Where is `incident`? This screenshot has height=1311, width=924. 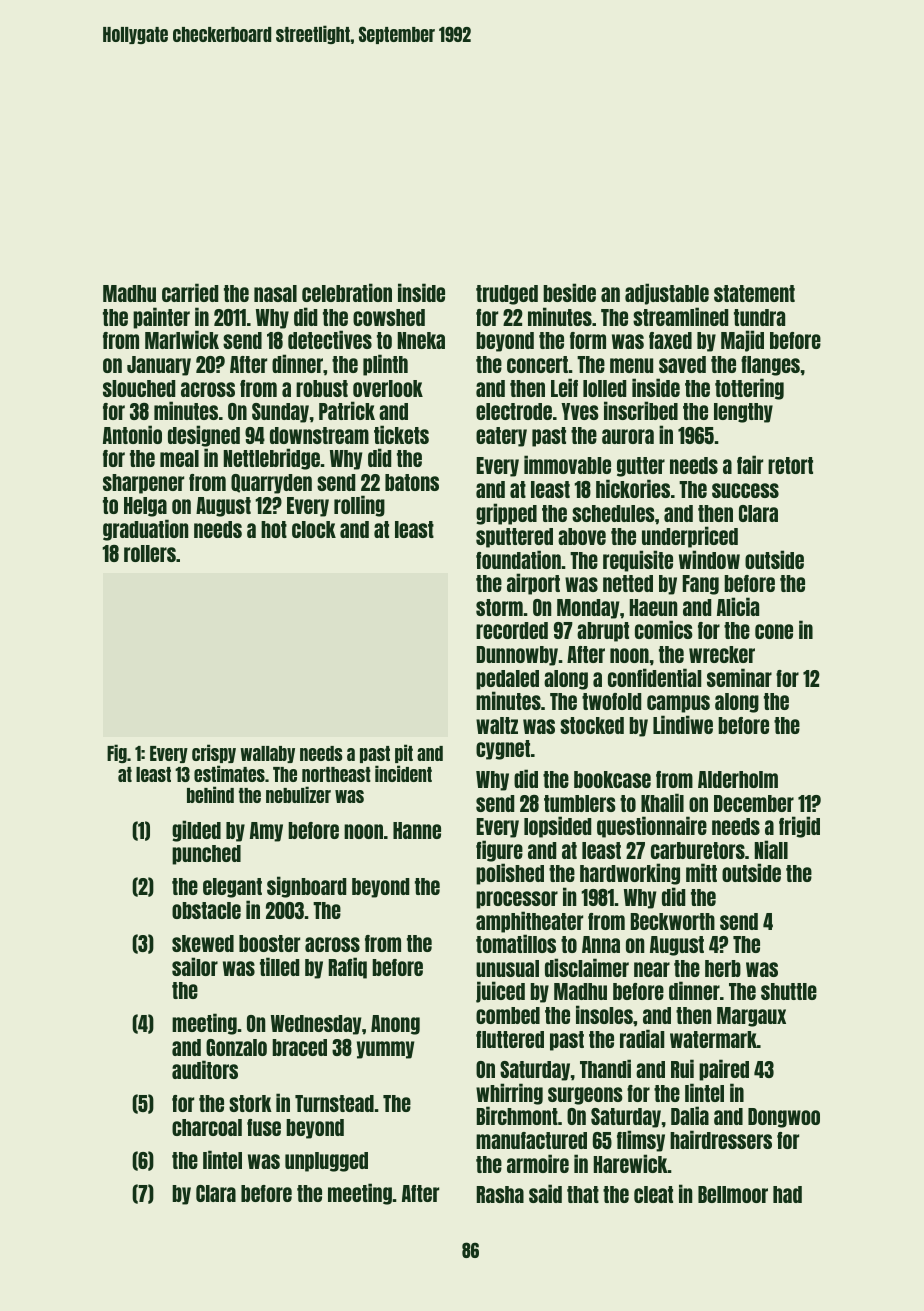
incident is located at coordinates (403, 773).
